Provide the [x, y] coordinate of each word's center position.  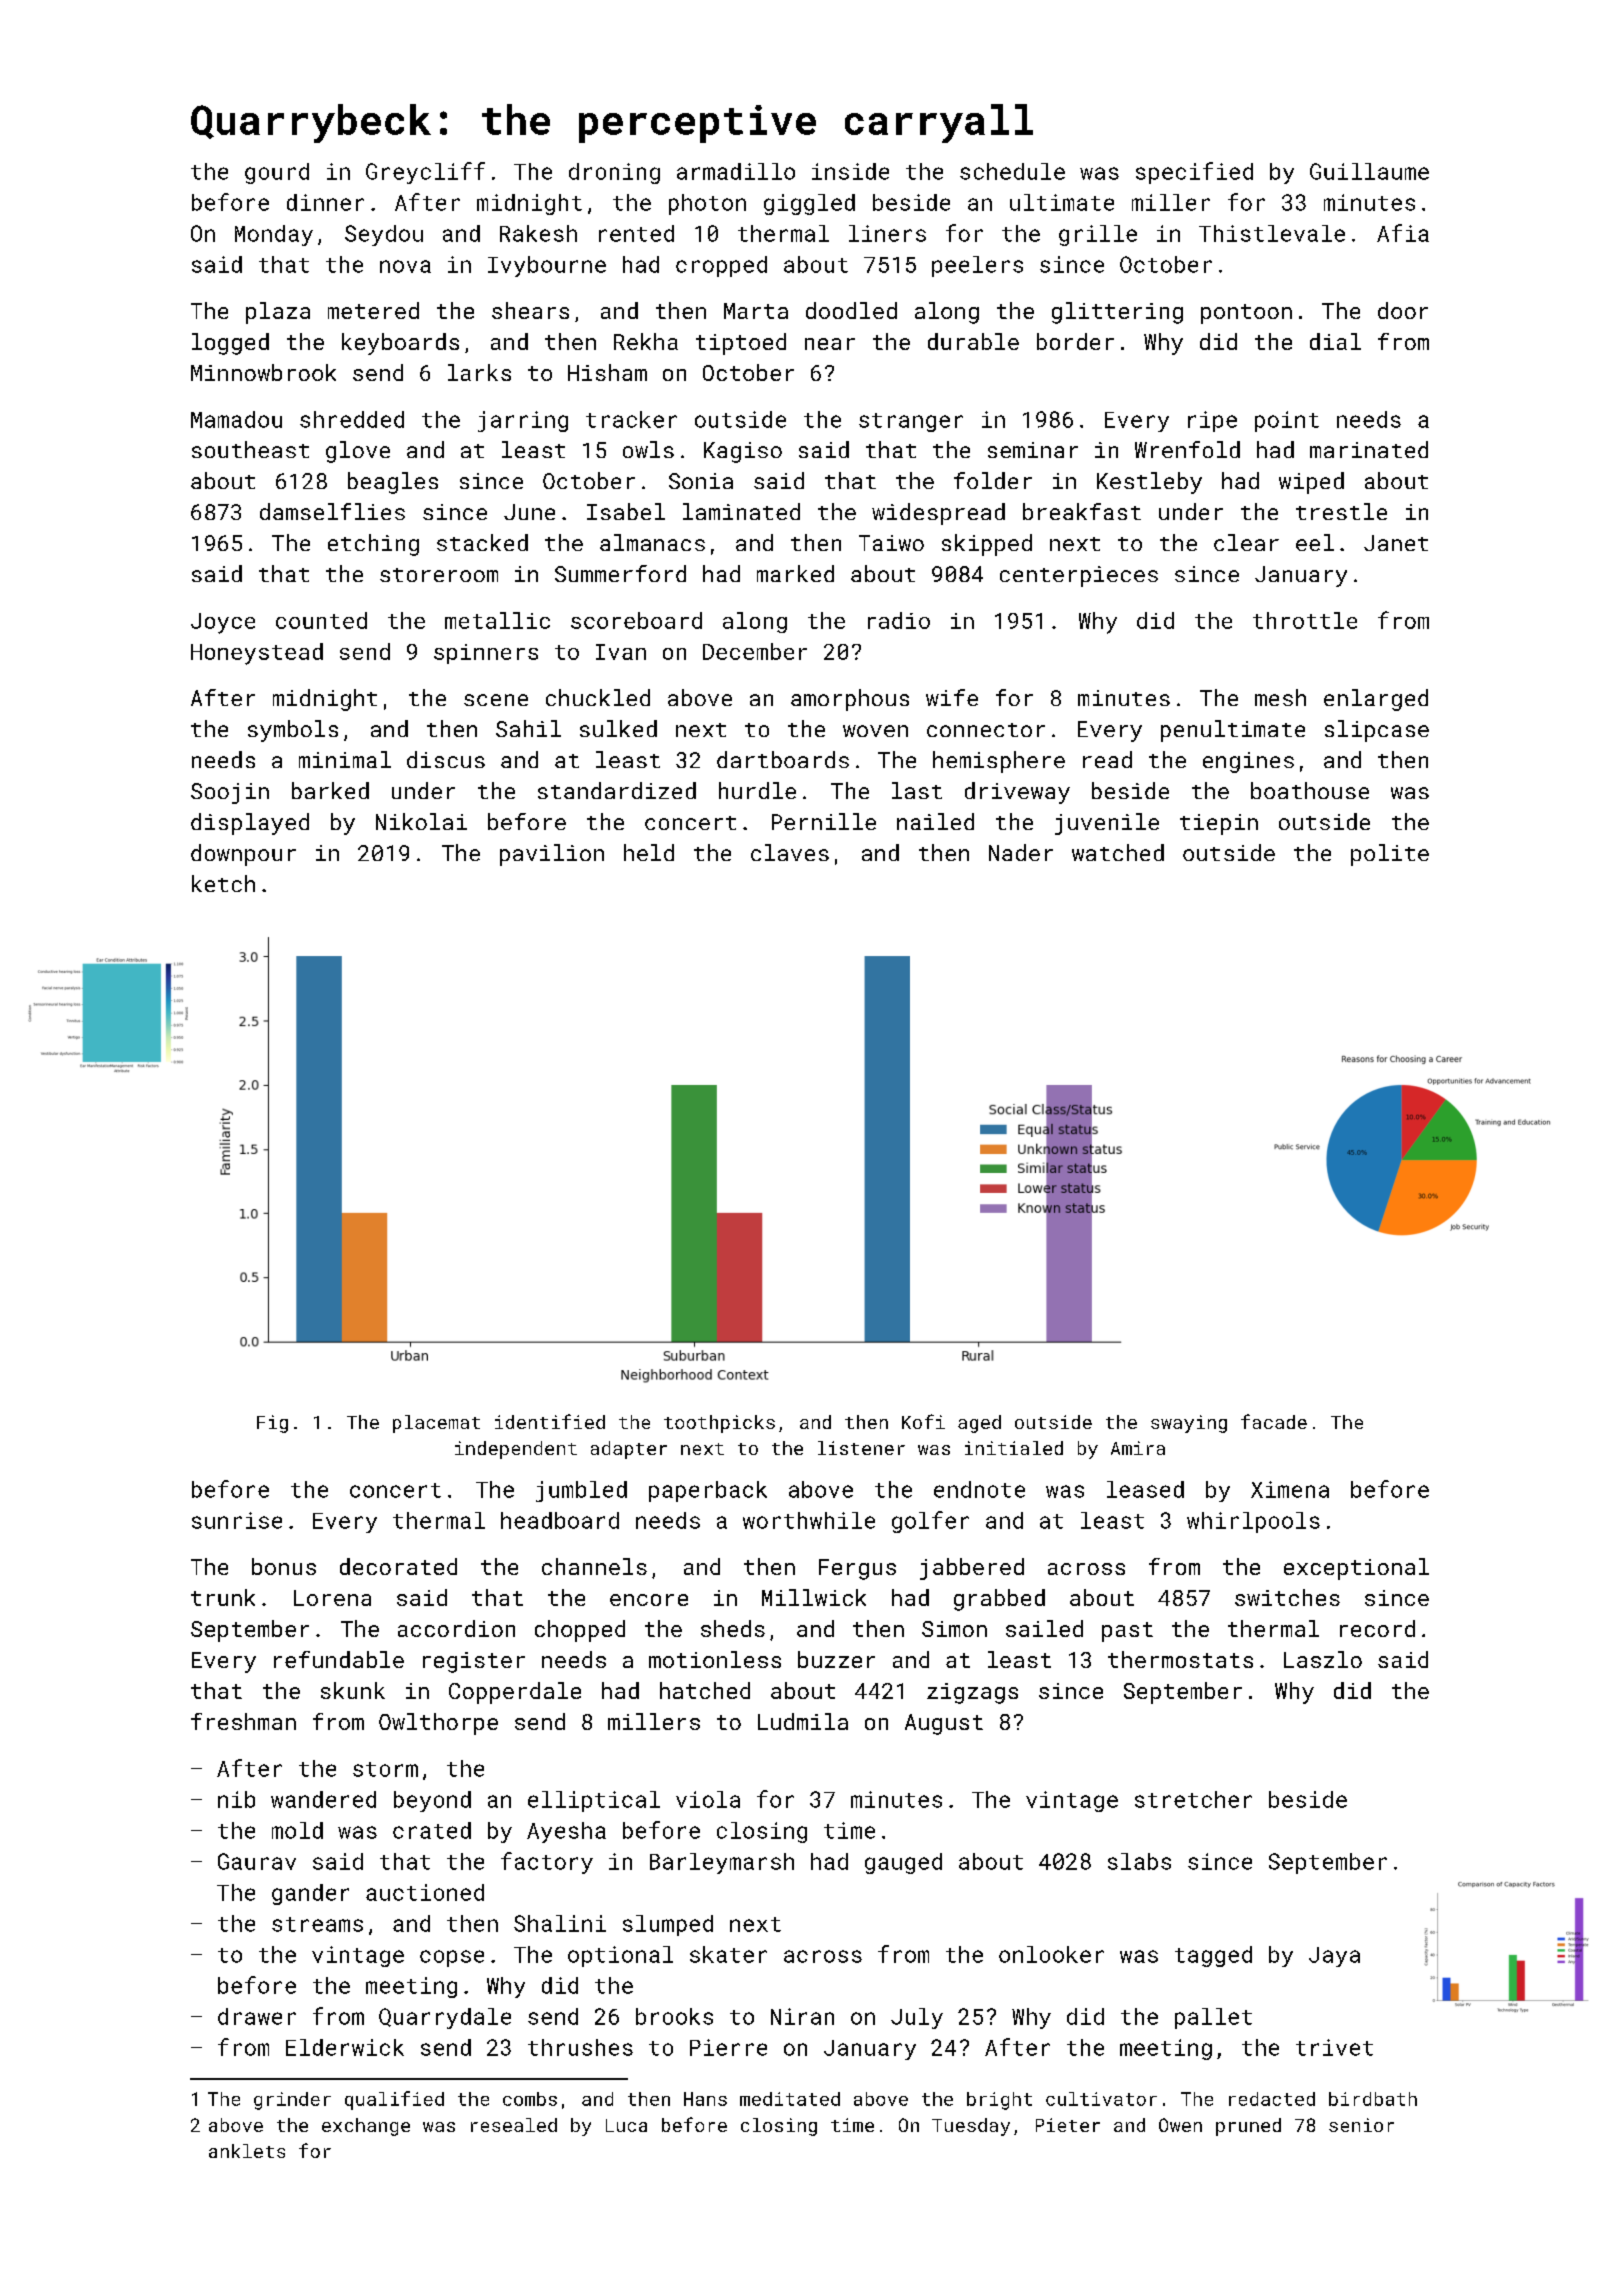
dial [1335, 341]
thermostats [1180, 1659]
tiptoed [741, 344]
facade [1274, 1421]
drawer [257, 2016]
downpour [243, 855]
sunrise [237, 1520]
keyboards [400, 344]
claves [790, 852]
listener [861, 1448]
